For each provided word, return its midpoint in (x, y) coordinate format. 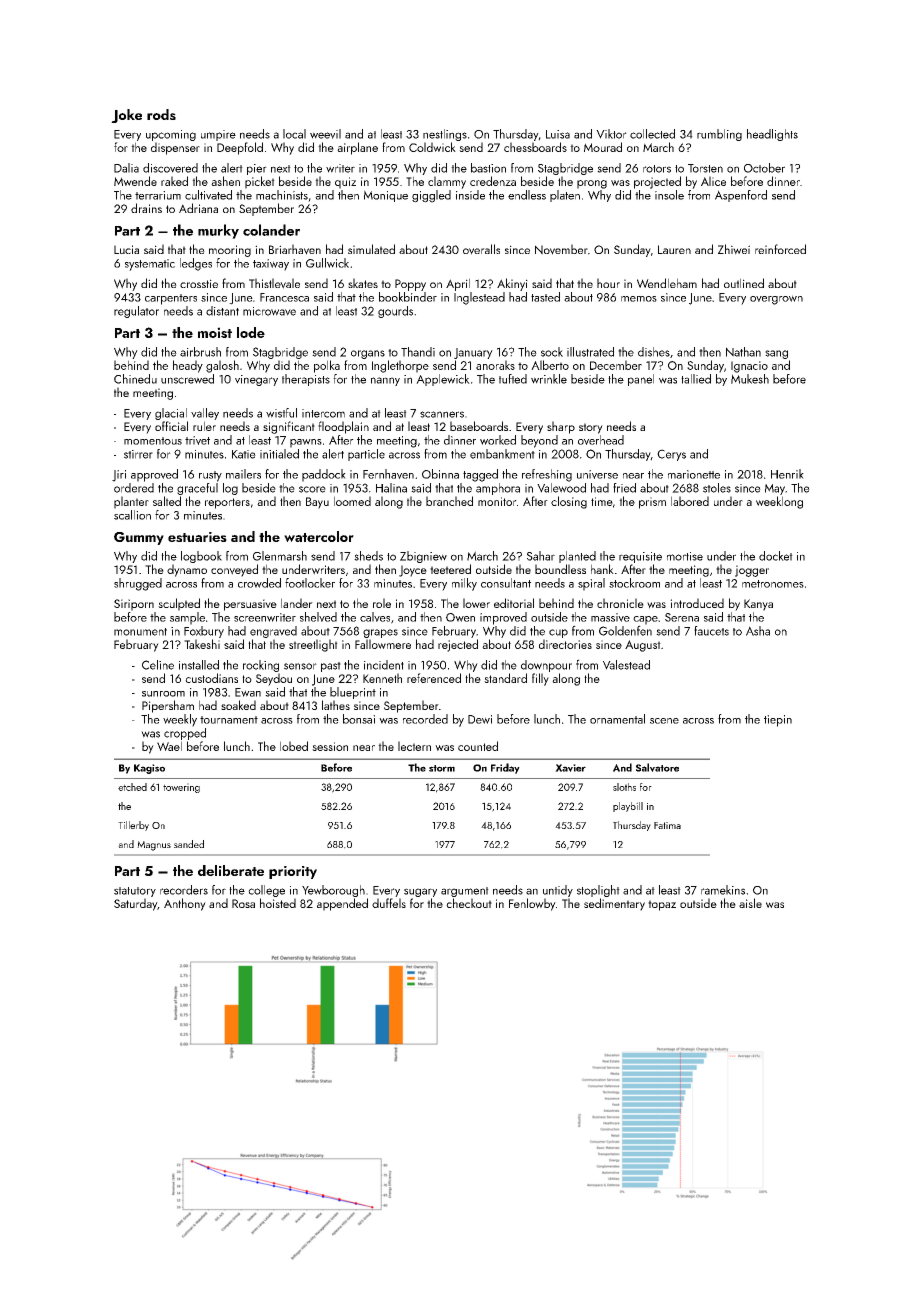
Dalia (126, 168)
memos (639, 299)
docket (776, 556)
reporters (227, 503)
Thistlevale (274, 283)
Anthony (185, 904)
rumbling (719, 135)
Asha (758, 631)
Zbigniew (423, 557)
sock (552, 352)
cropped (185, 734)
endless (527, 195)
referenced (434, 678)
